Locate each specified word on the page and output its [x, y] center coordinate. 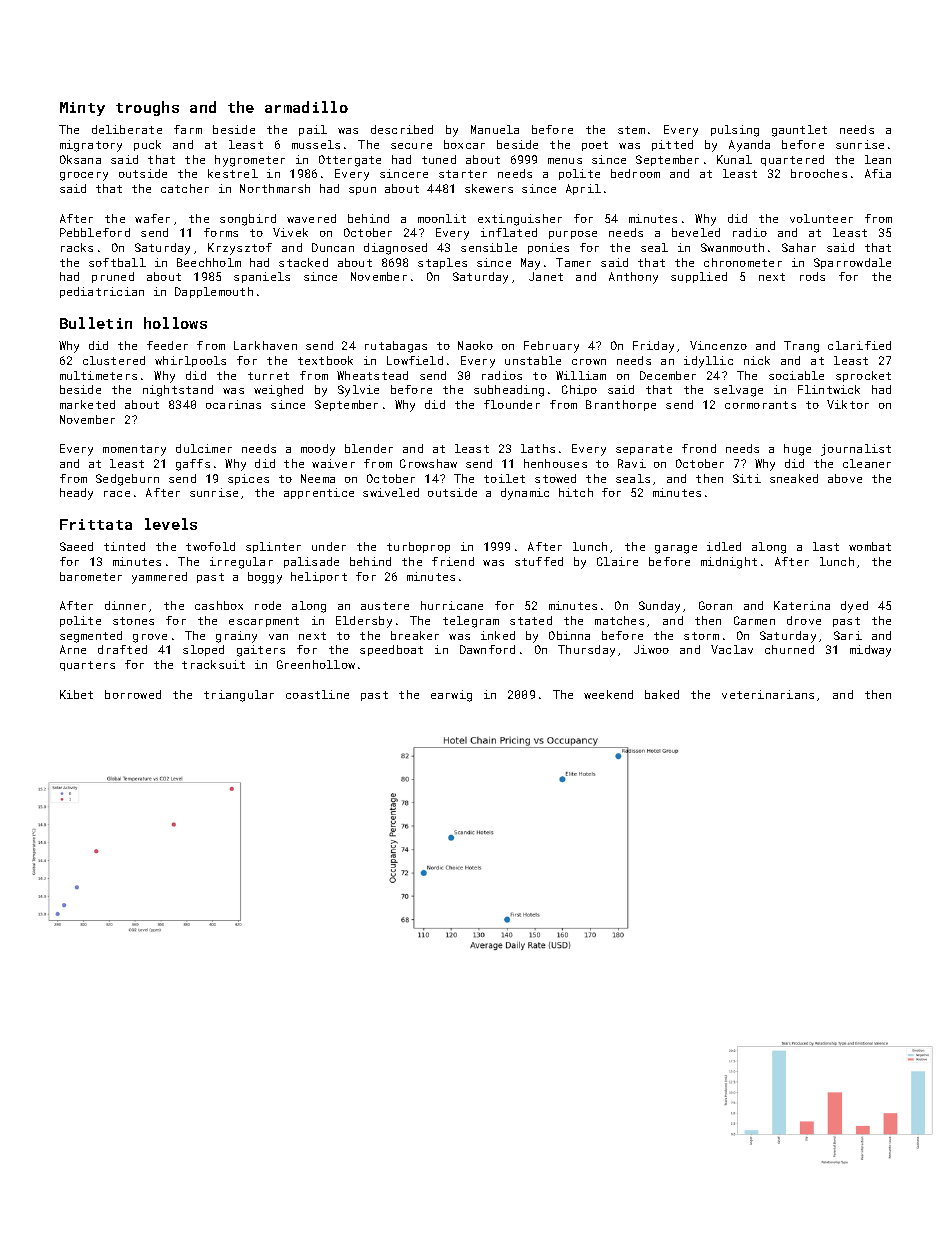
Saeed [76, 546]
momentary [134, 450]
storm [701, 636]
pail [313, 130]
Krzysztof [240, 249]
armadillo [306, 107]
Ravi [632, 463]
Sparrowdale [852, 263]
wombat [870, 546]
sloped [203, 650]
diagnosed [395, 249]
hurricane [452, 605]
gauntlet [799, 131]
